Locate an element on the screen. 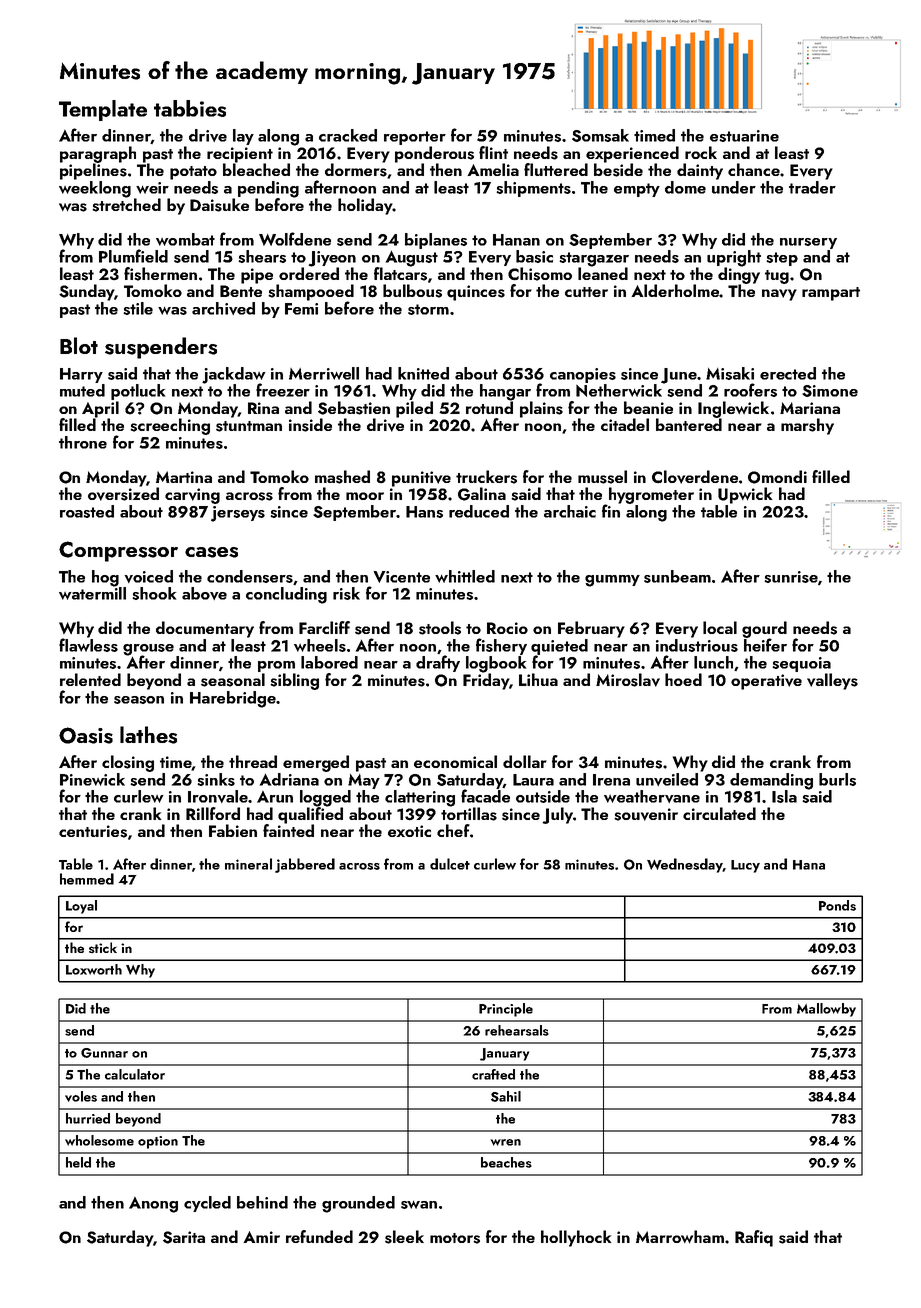 The width and height of the screenshot is (921, 1308). Sarita is located at coordinates (184, 1237).
